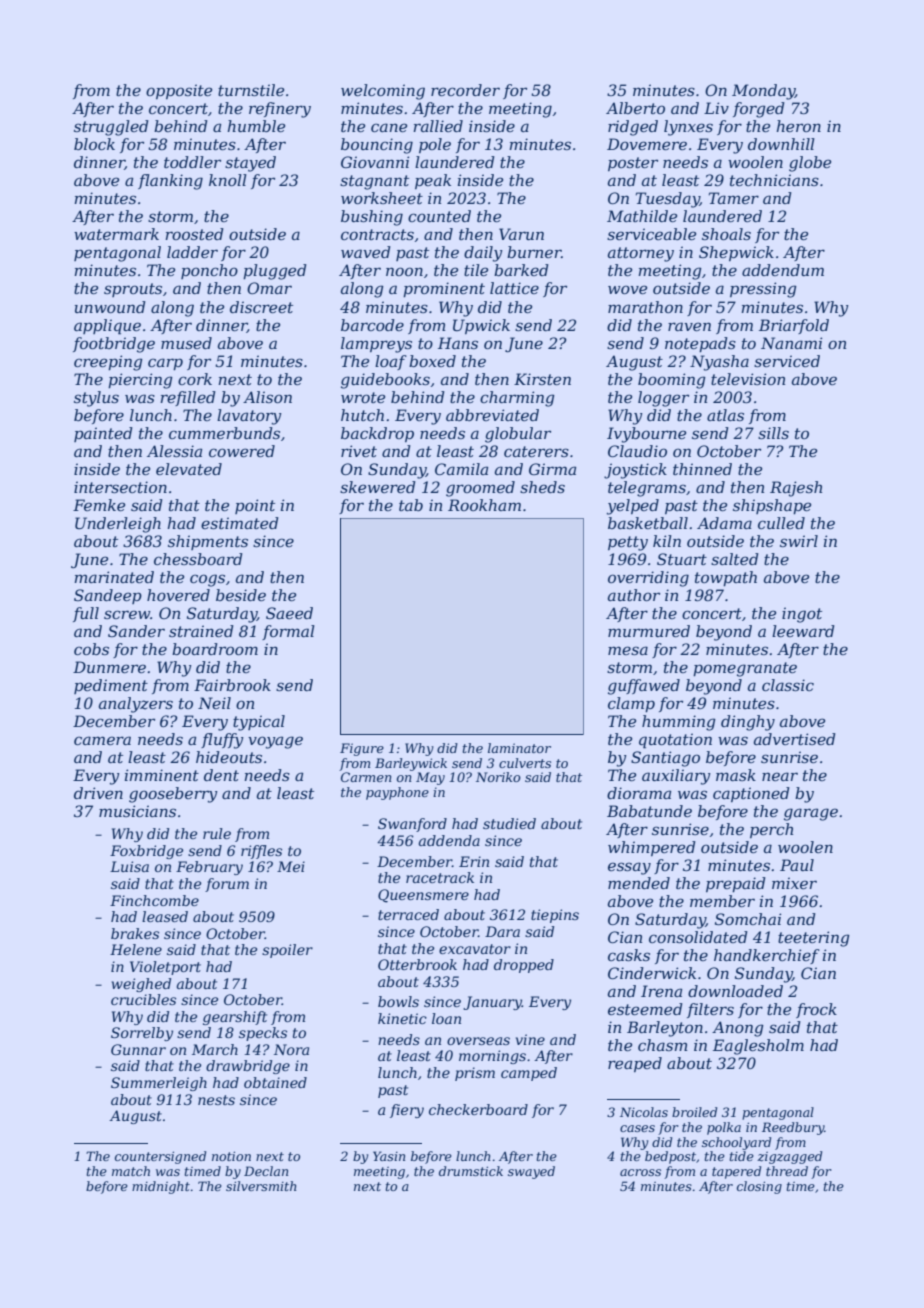 This screenshot has height=1308, width=924. Describe the element at coordinates (404, 271) in the screenshot. I see `noon` at that location.
